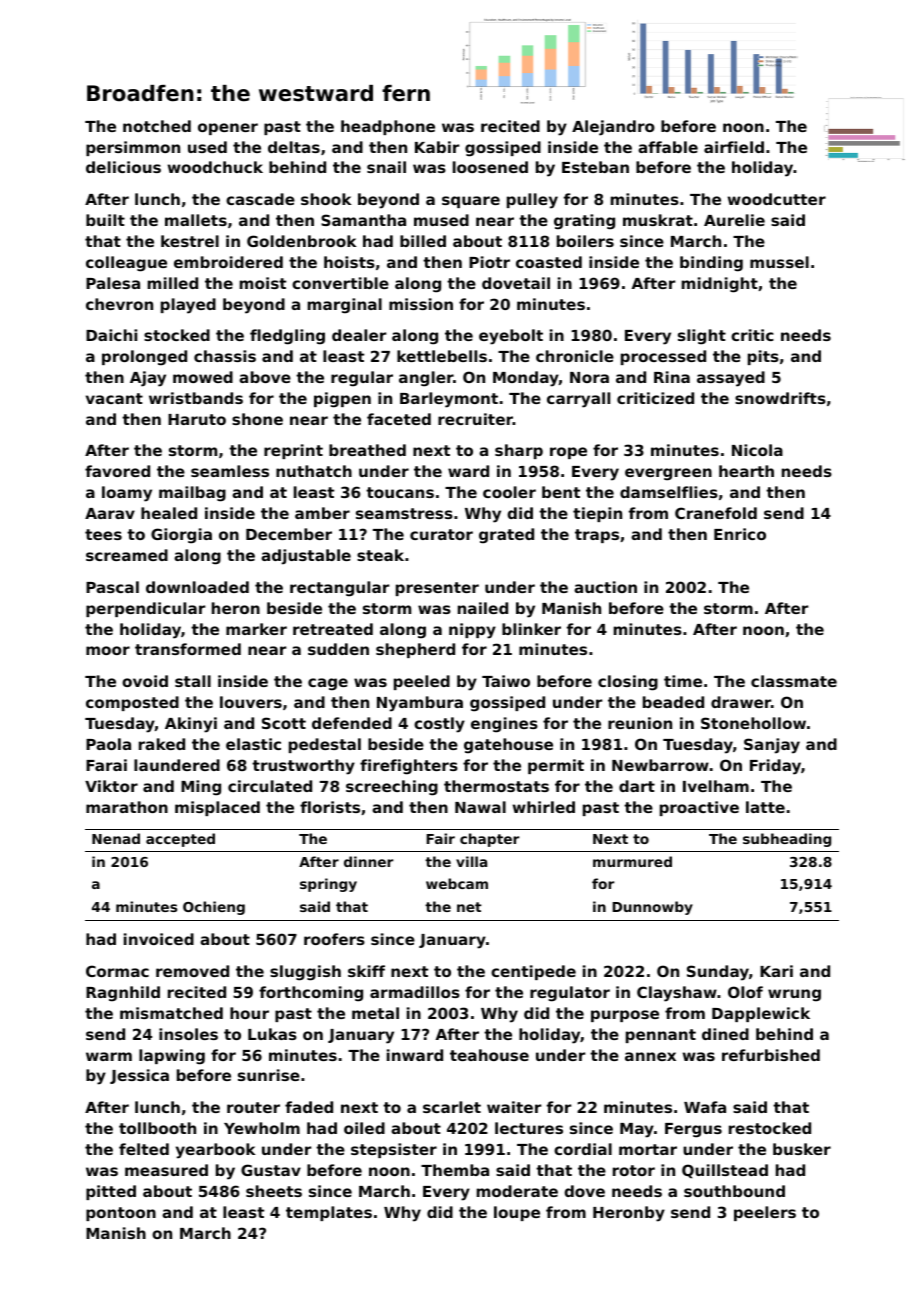 Image resolution: width=924 pixels, height=1314 pixels. What do you see at coordinates (640, 723) in the screenshot?
I see `reunion` at bounding box center [640, 723].
